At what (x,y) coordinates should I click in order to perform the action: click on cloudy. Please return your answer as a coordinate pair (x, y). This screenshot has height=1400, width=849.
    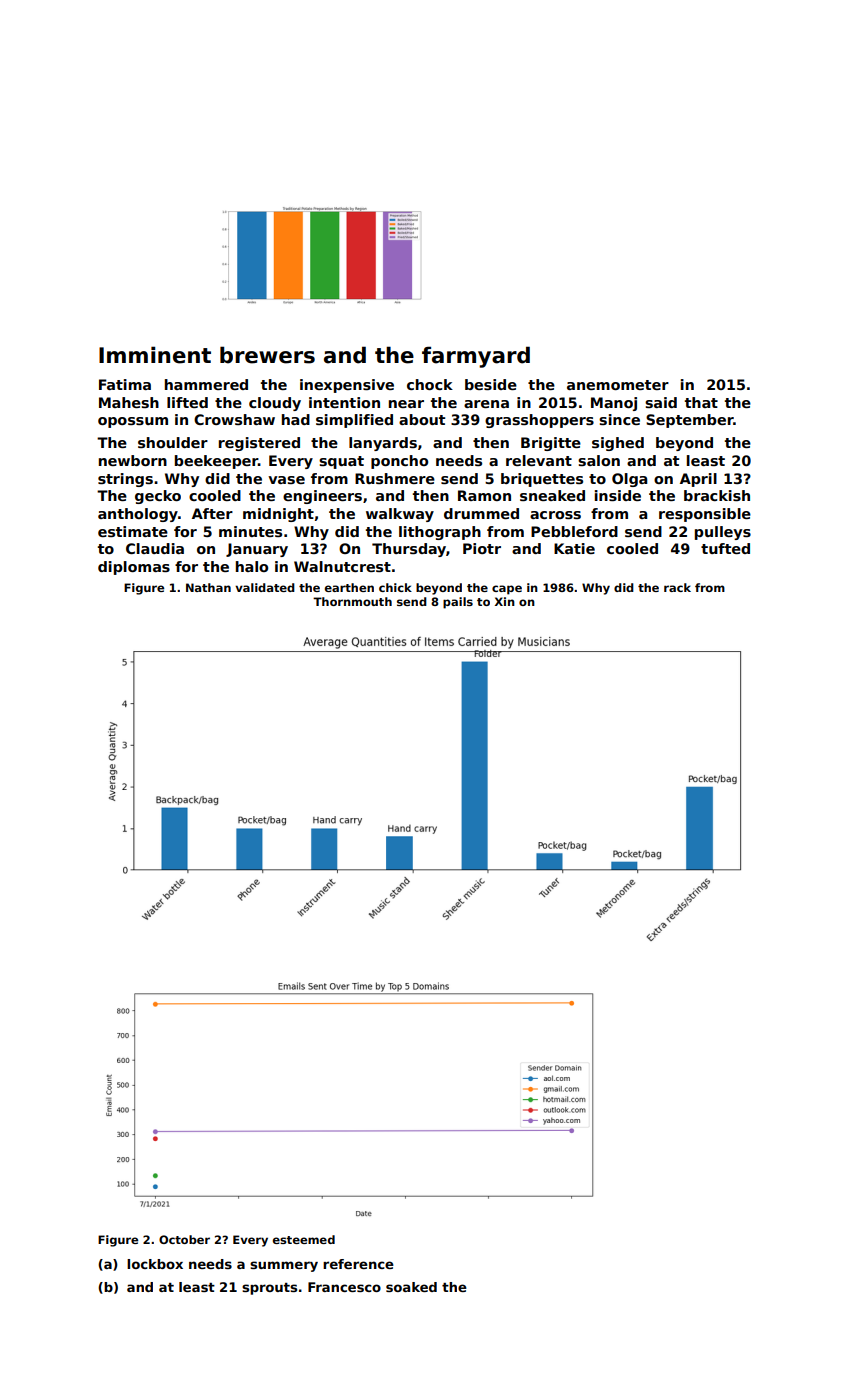
    Looking at the image, I should click on (275, 404).
